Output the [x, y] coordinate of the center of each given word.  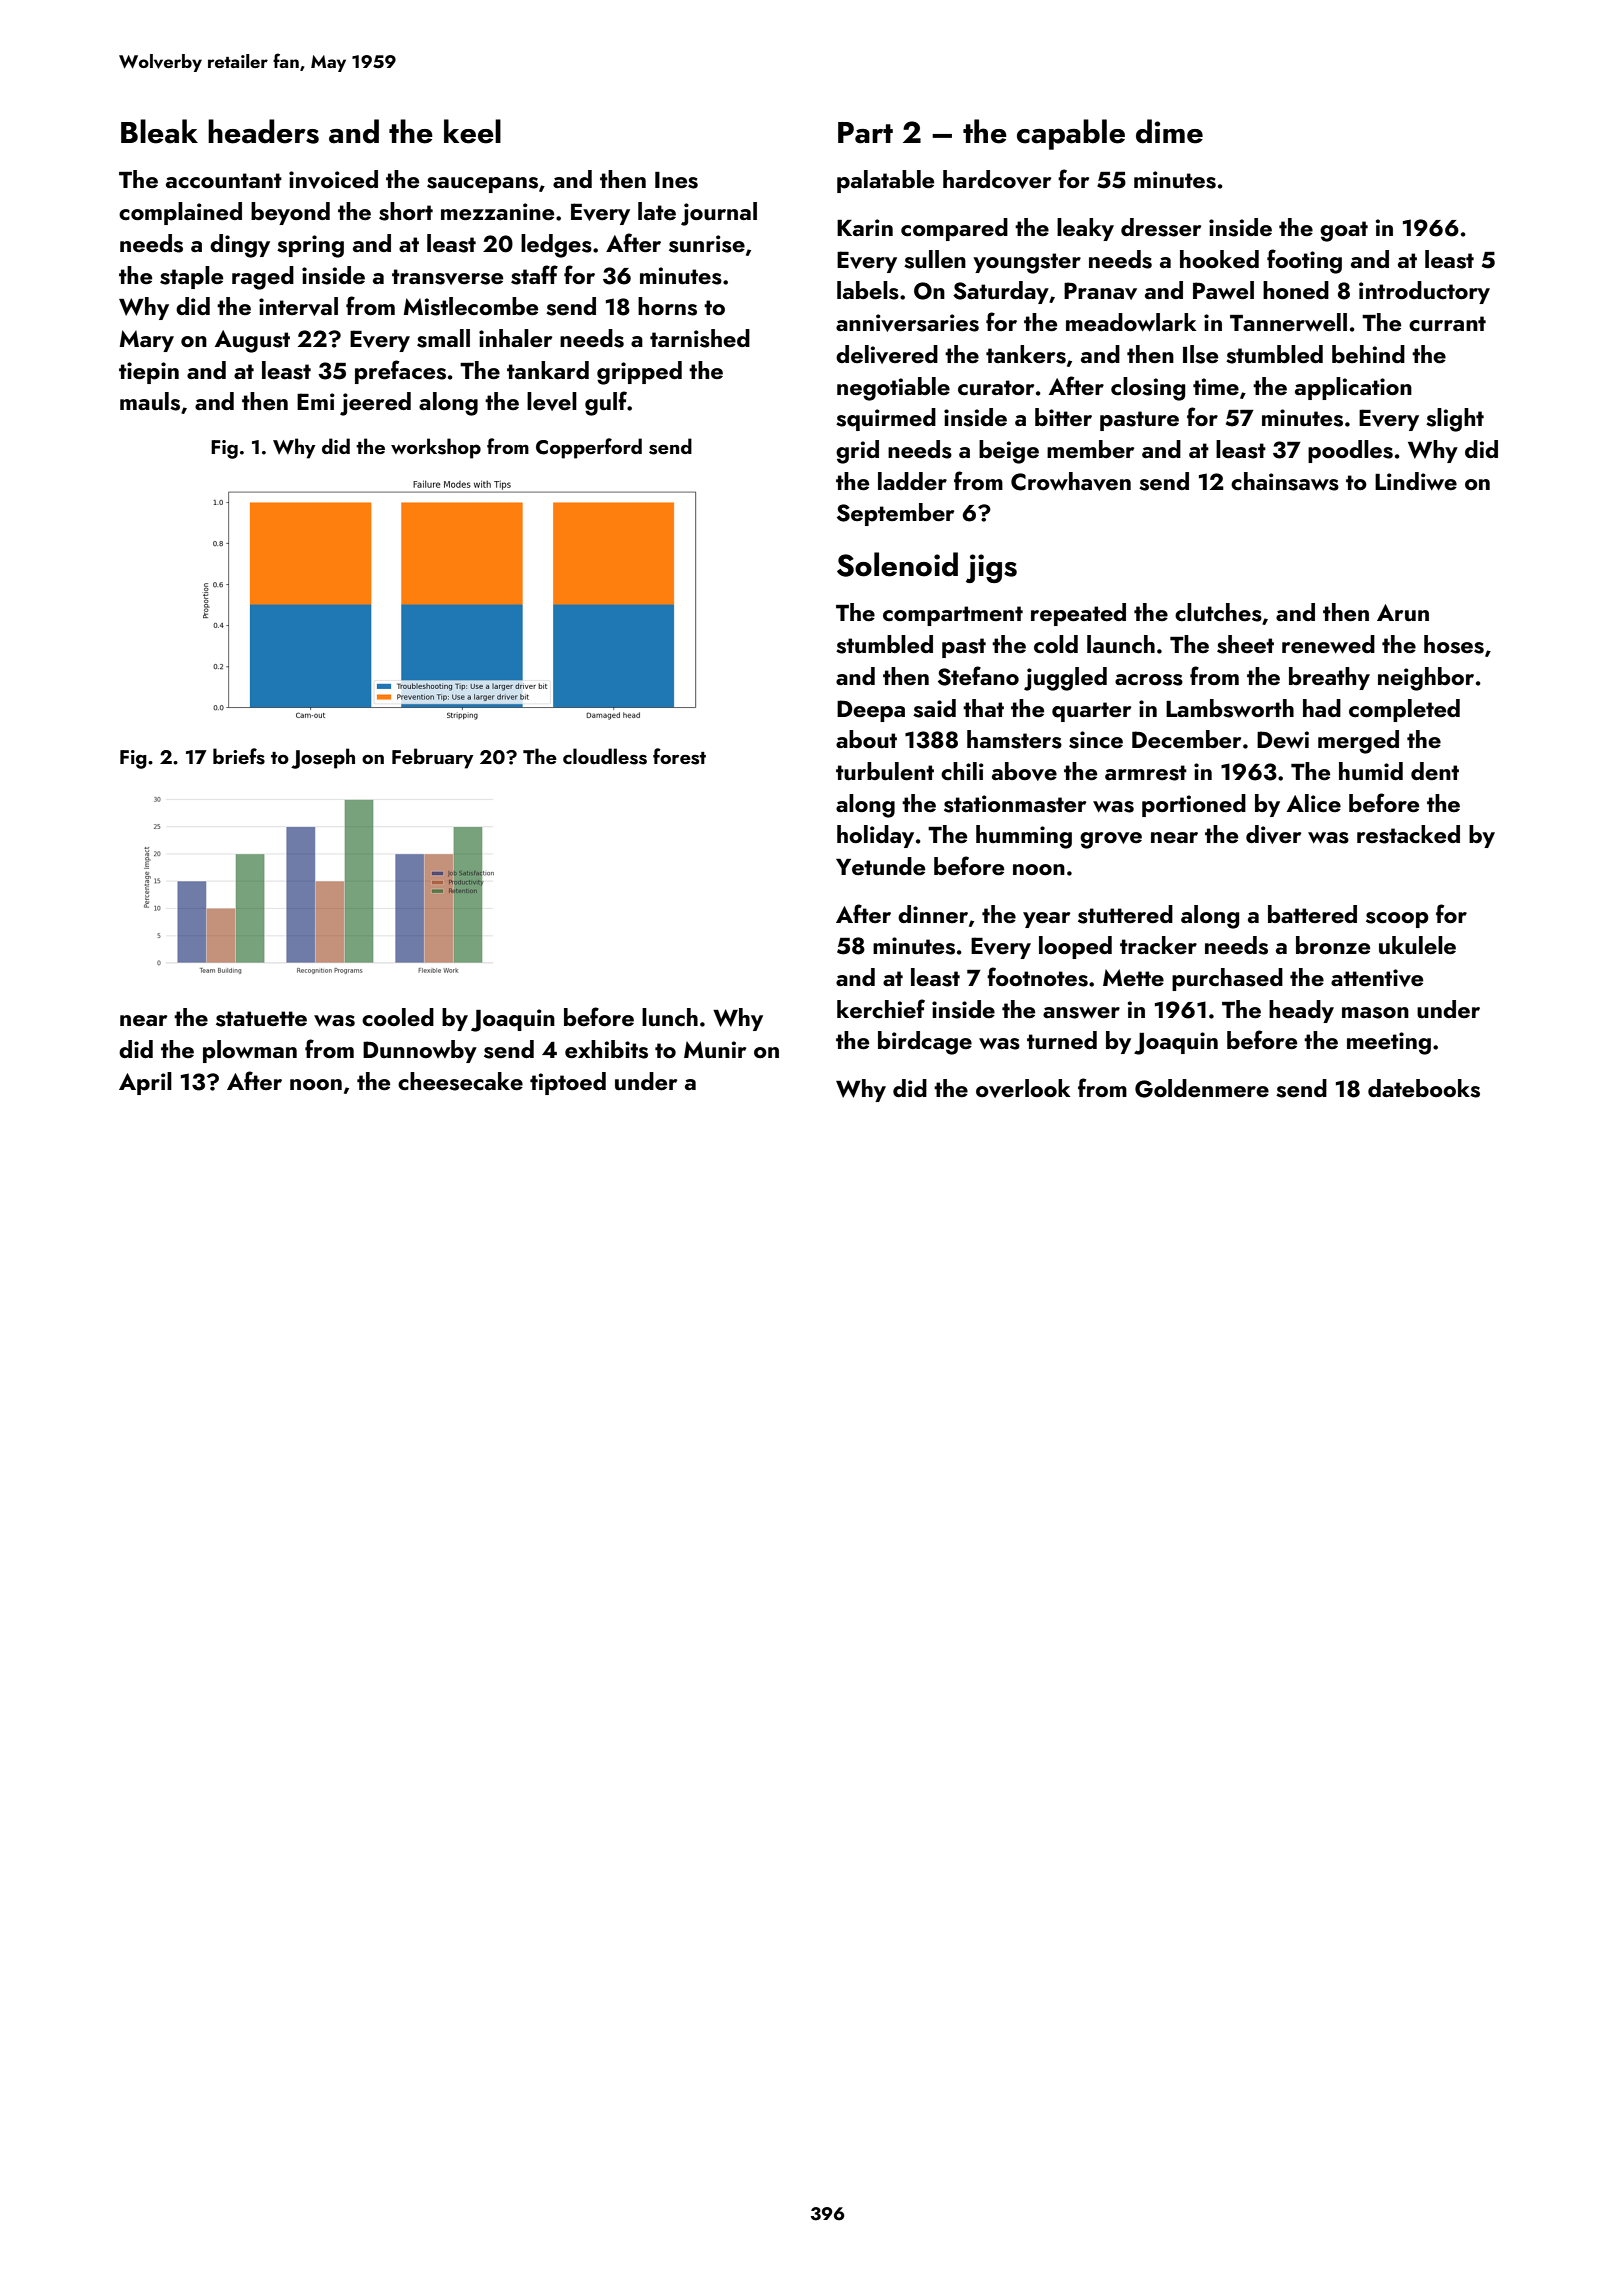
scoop [1397, 920]
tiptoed [568, 1083]
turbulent [885, 771]
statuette [261, 1019]
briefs [239, 756]
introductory [1424, 292]
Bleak [159, 131]
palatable [885, 181]
